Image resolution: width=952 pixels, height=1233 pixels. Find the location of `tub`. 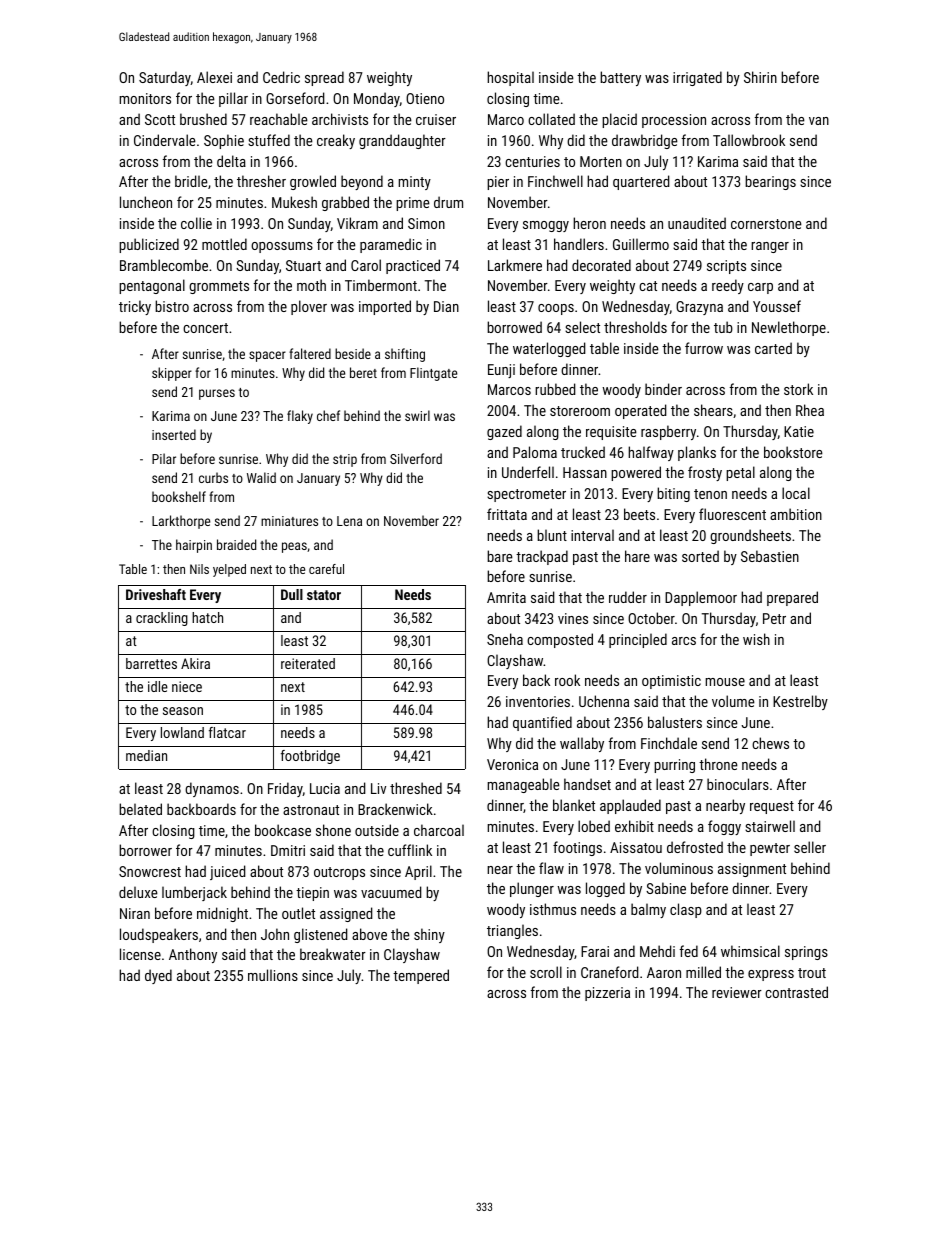

tub is located at coordinates (723, 327).
